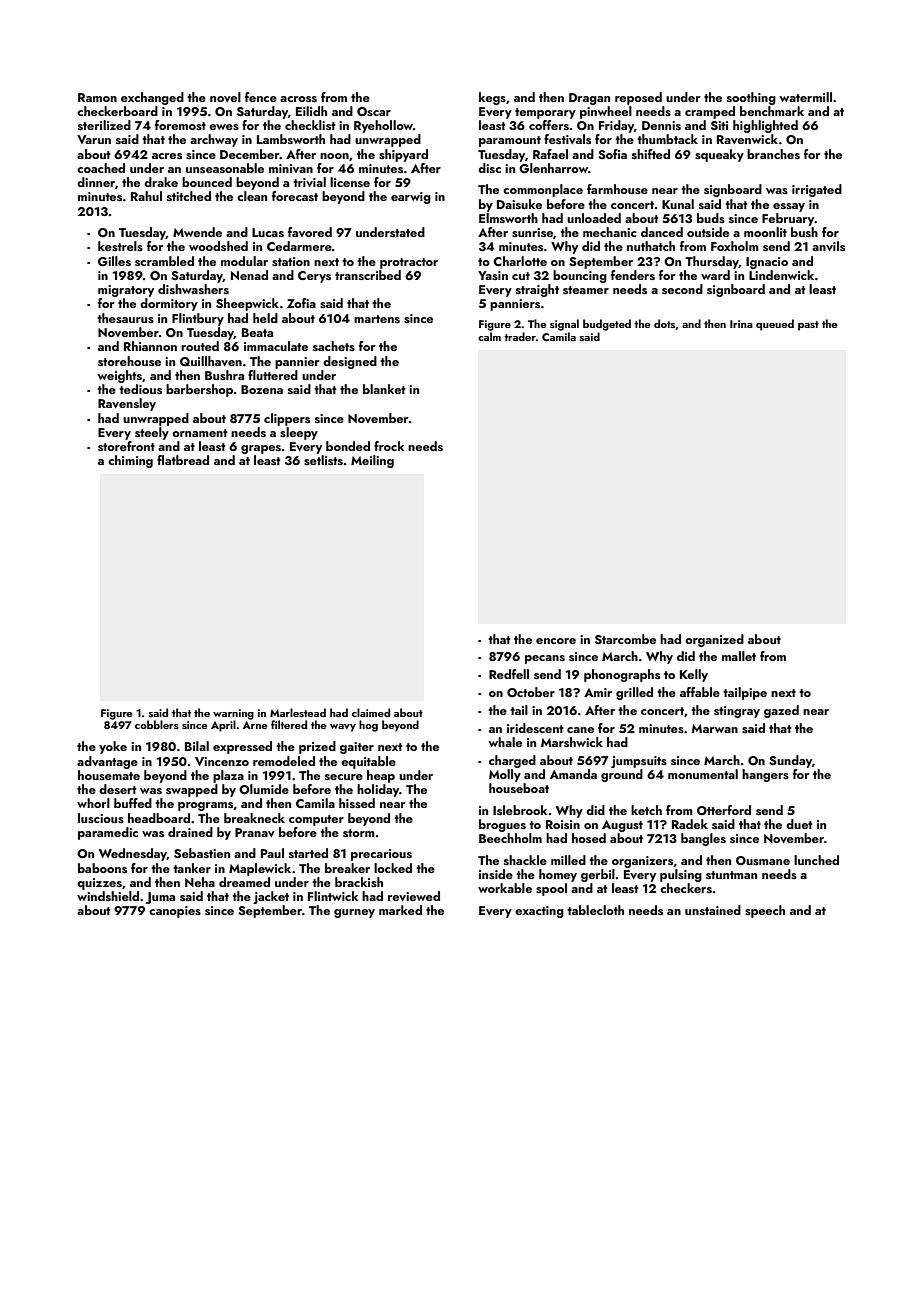 Image resolution: width=924 pixels, height=1314 pixels. What do you see at coordinates (298, 99) in the document?
I see `across` at bounding box center [298, 99].
